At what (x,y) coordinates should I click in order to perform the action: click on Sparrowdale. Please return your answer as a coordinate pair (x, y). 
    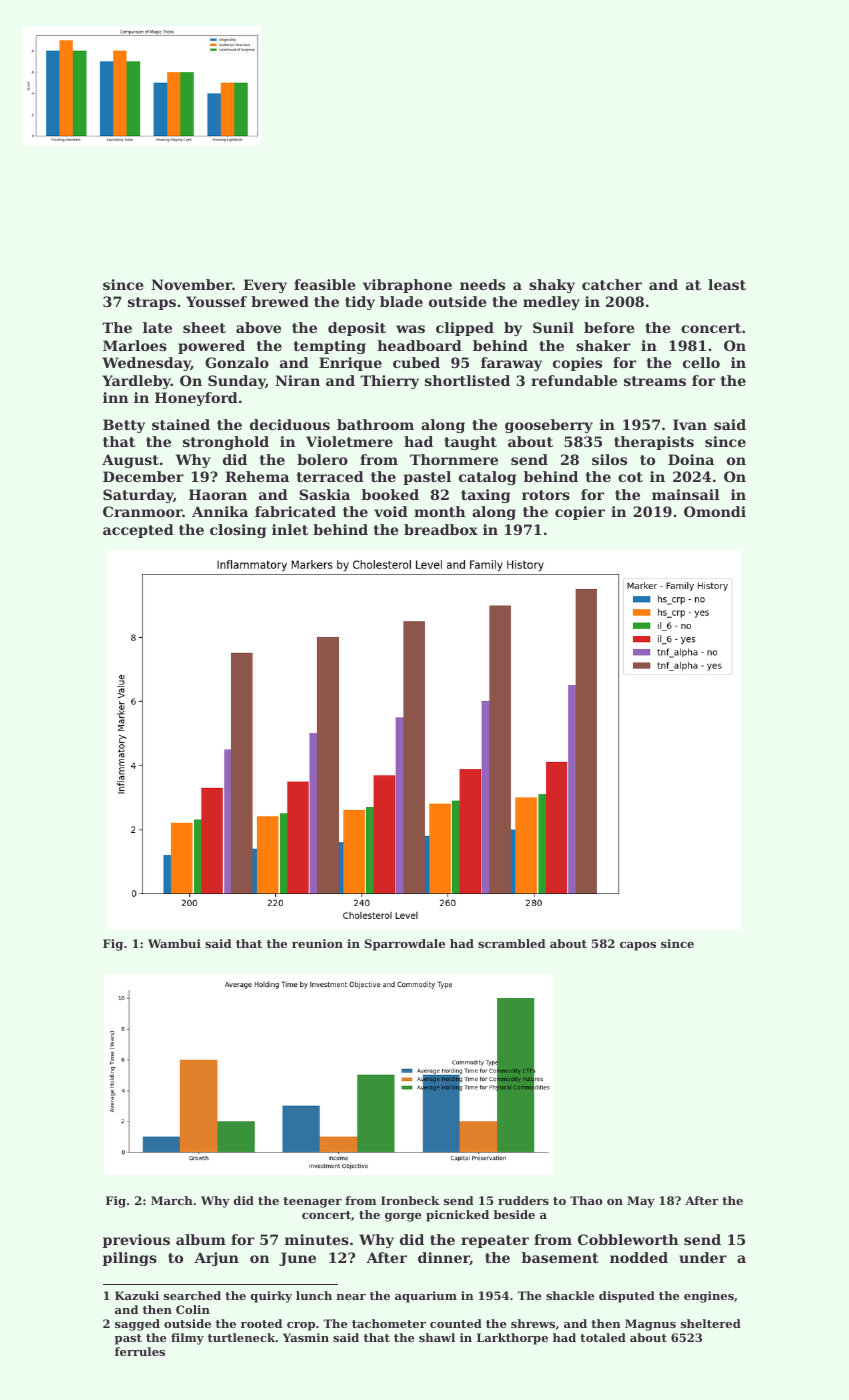
    Looking at the image, I should click on (405, 945).
